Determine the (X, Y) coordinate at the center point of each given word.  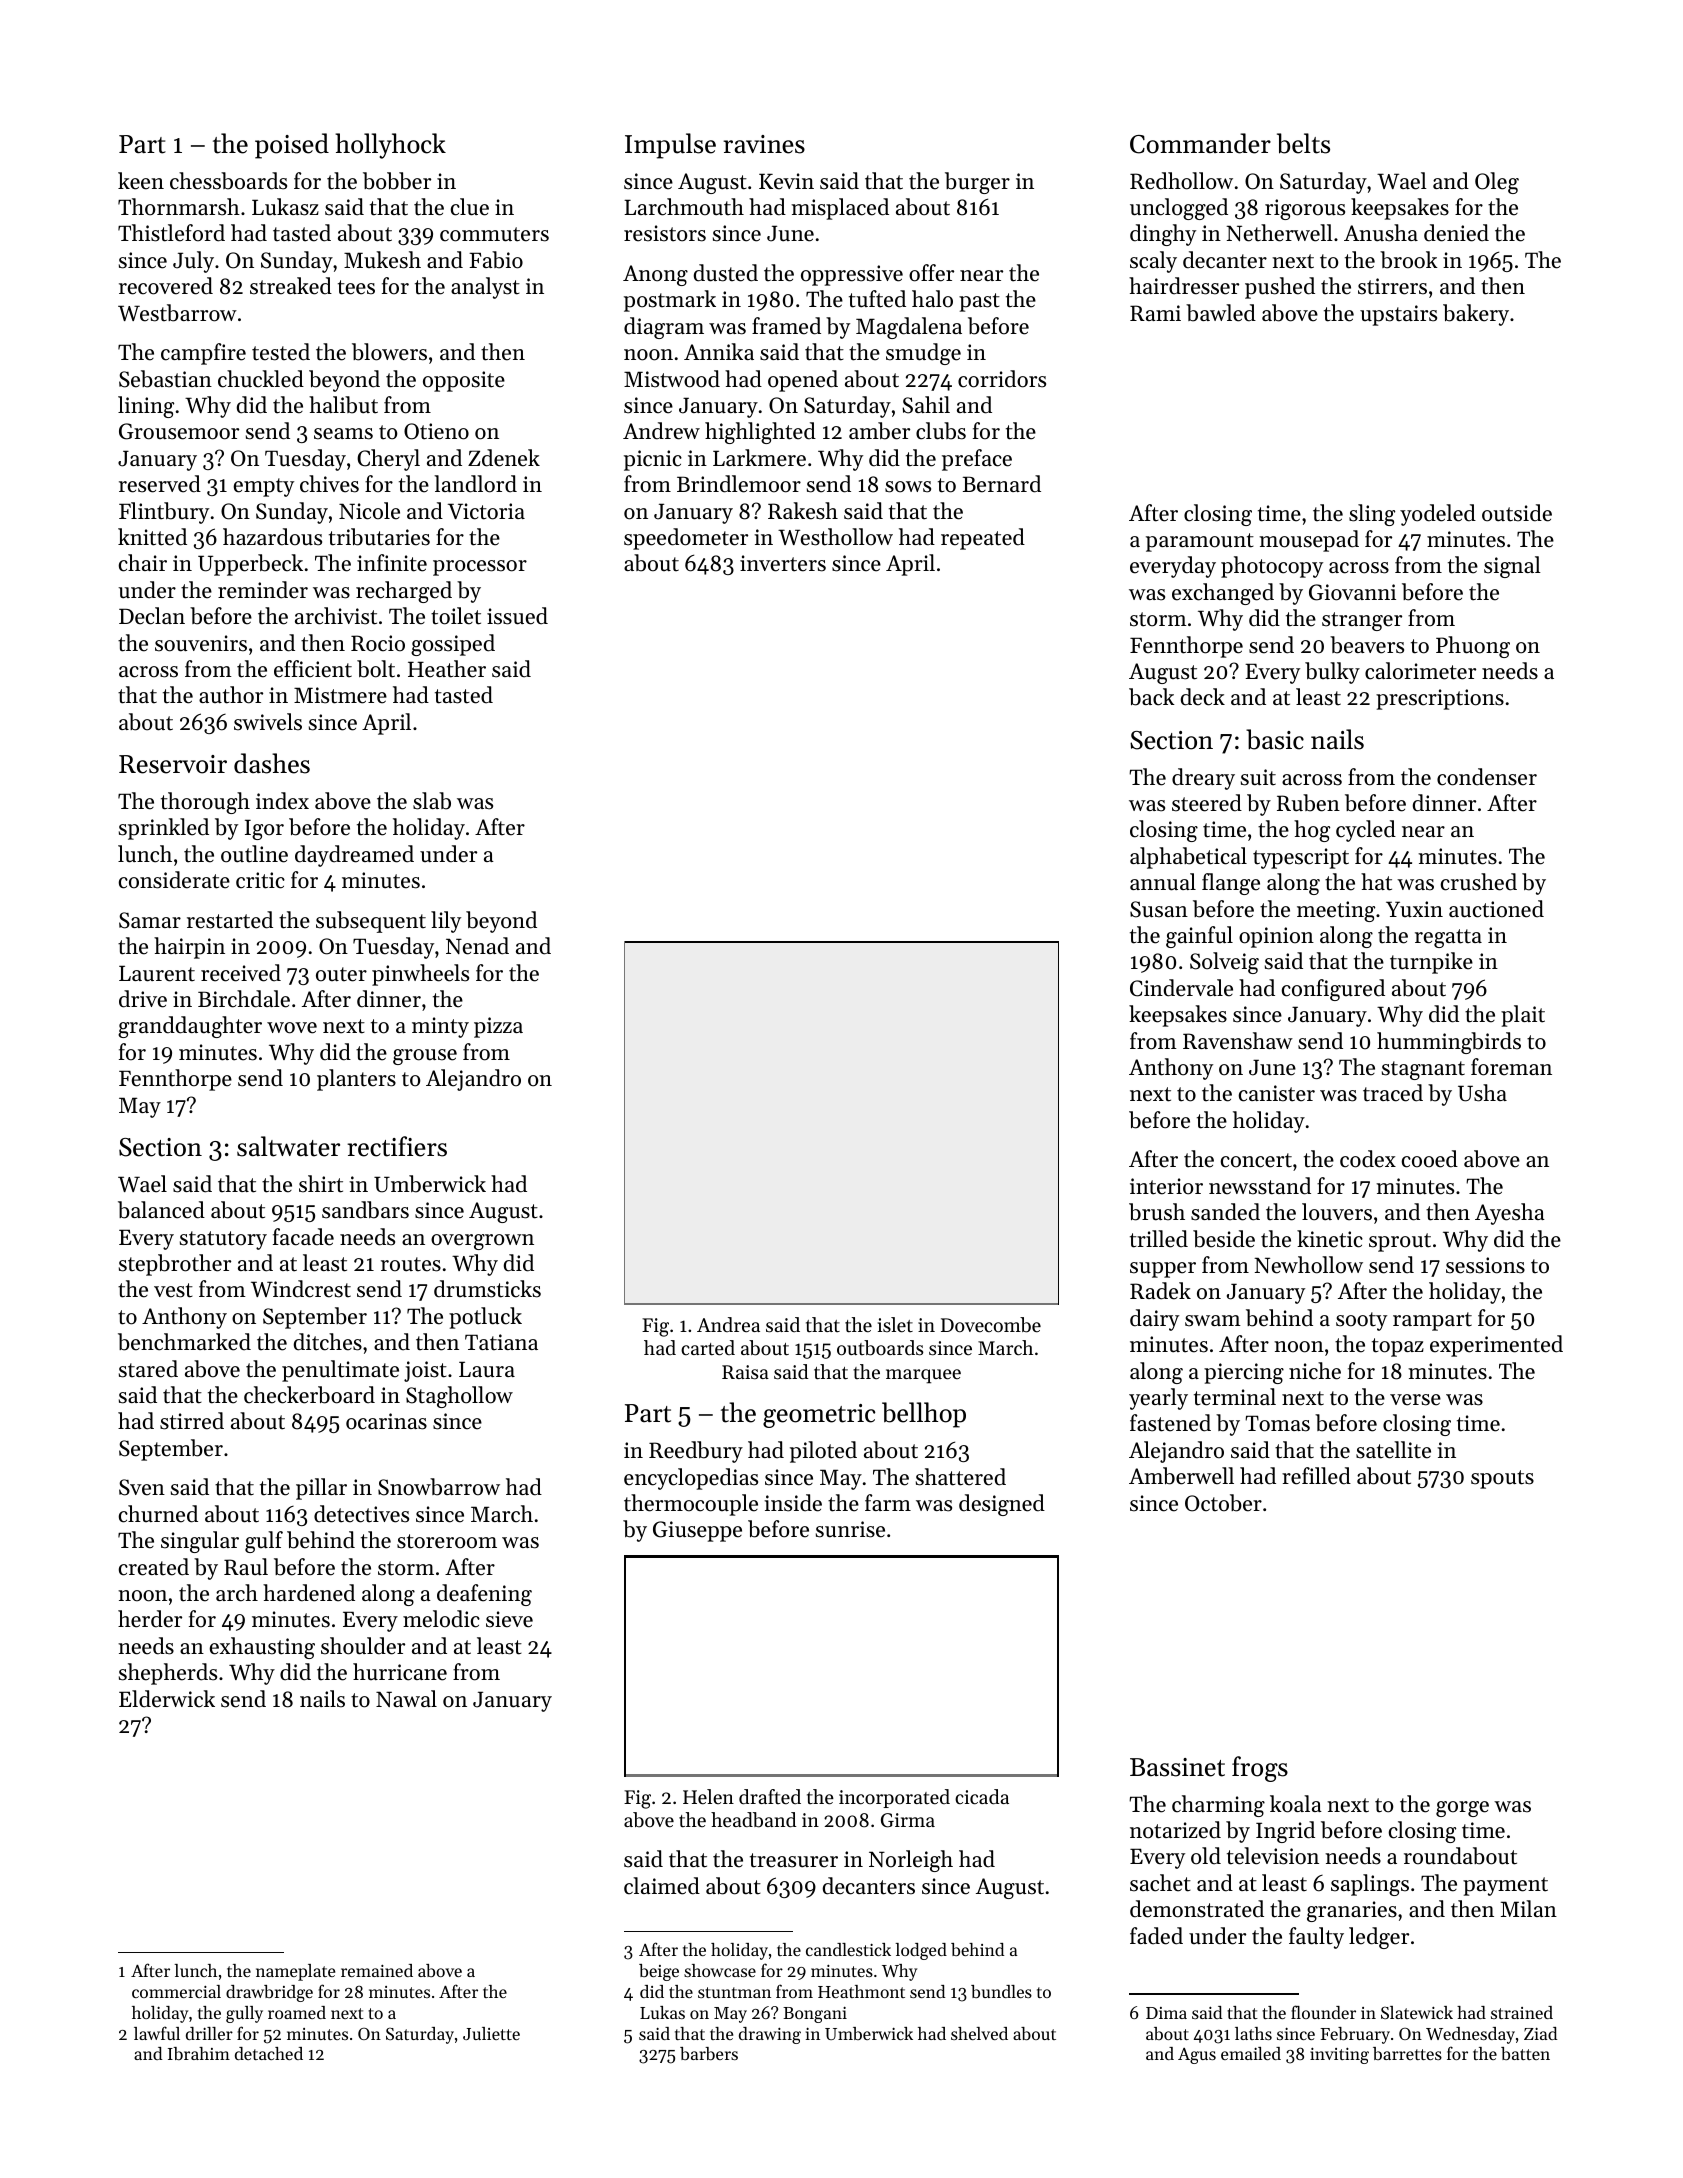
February (1355, 2035)
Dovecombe (991, 1325)
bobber (397, 181)
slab (432, 801)
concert (1256, 1160)
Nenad (477, 946)
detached (269, 2053)
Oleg (1497, 183)
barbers (709, 2053)
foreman (1511, 1067)
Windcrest (301, 1289)
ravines (764, 144)
